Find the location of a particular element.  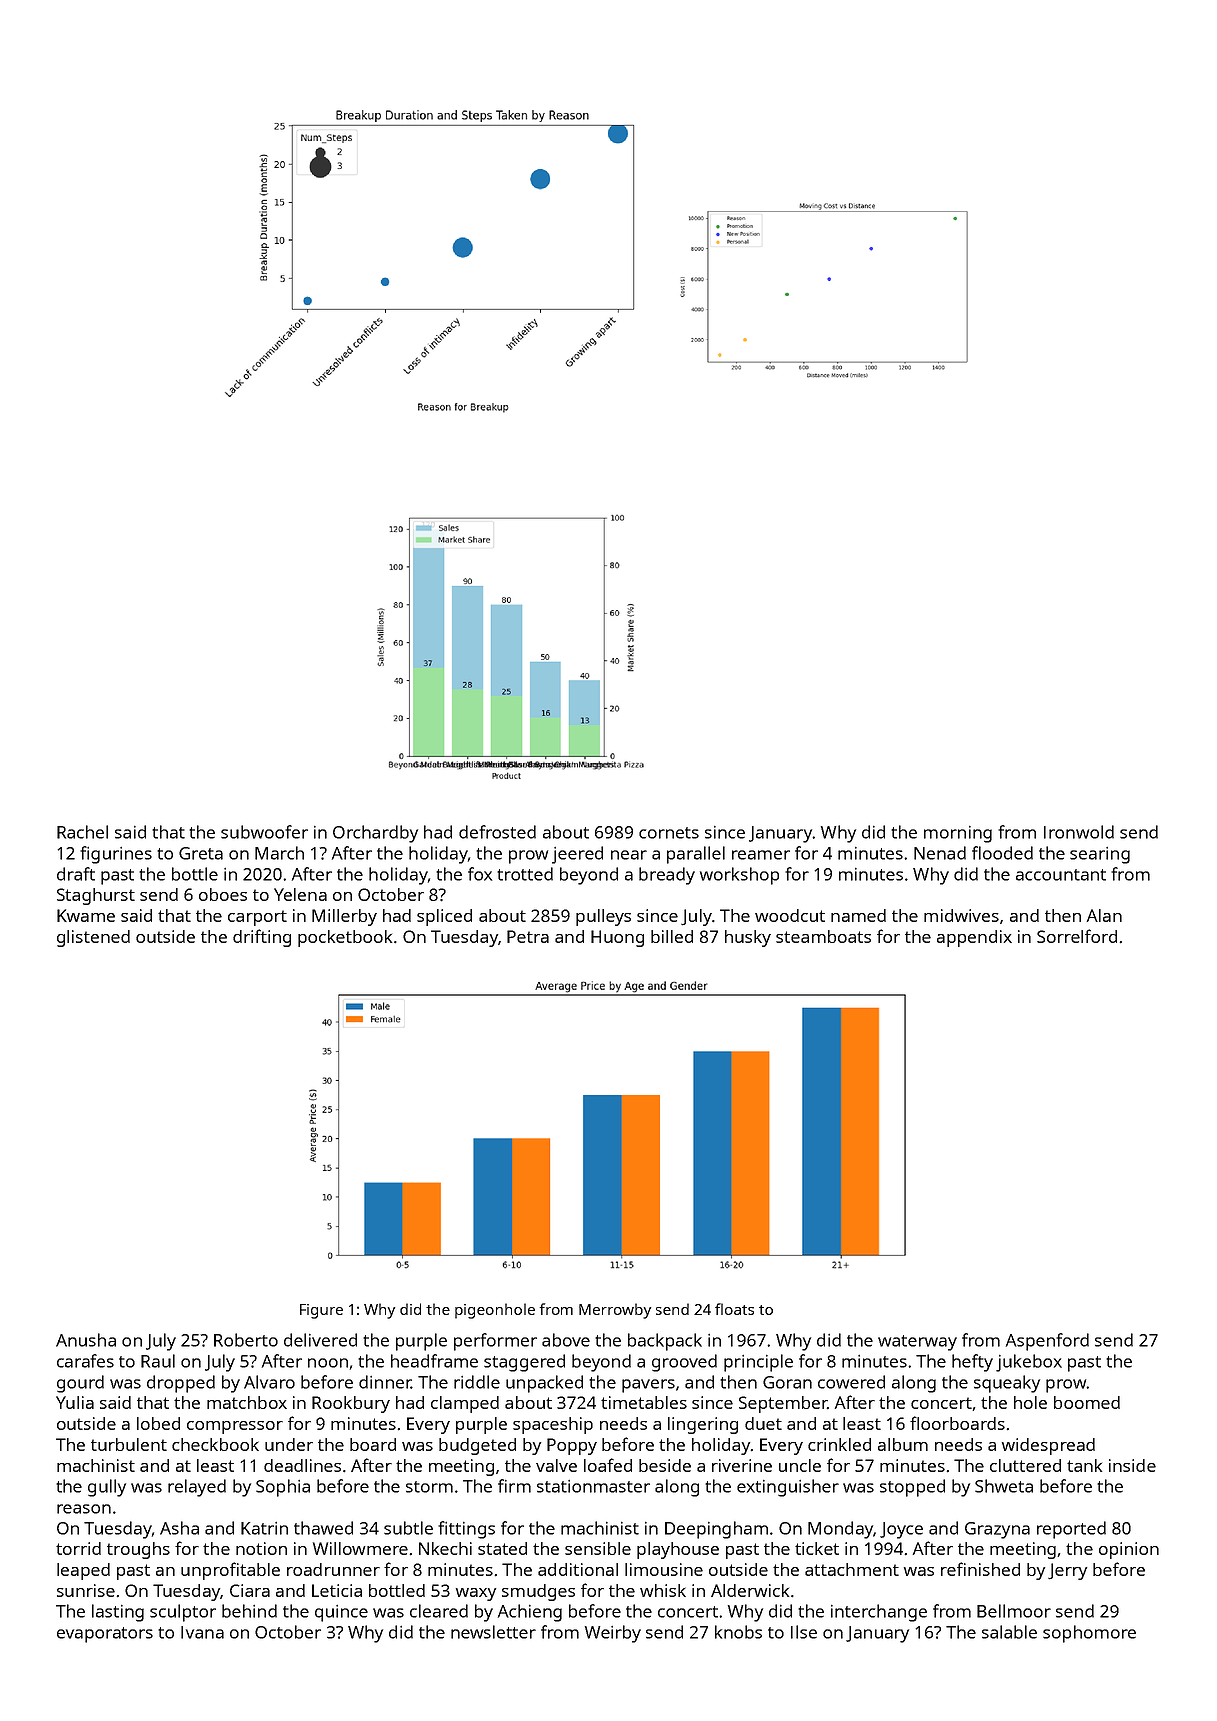

Merrowby is located at coordinates (615, 1311).
